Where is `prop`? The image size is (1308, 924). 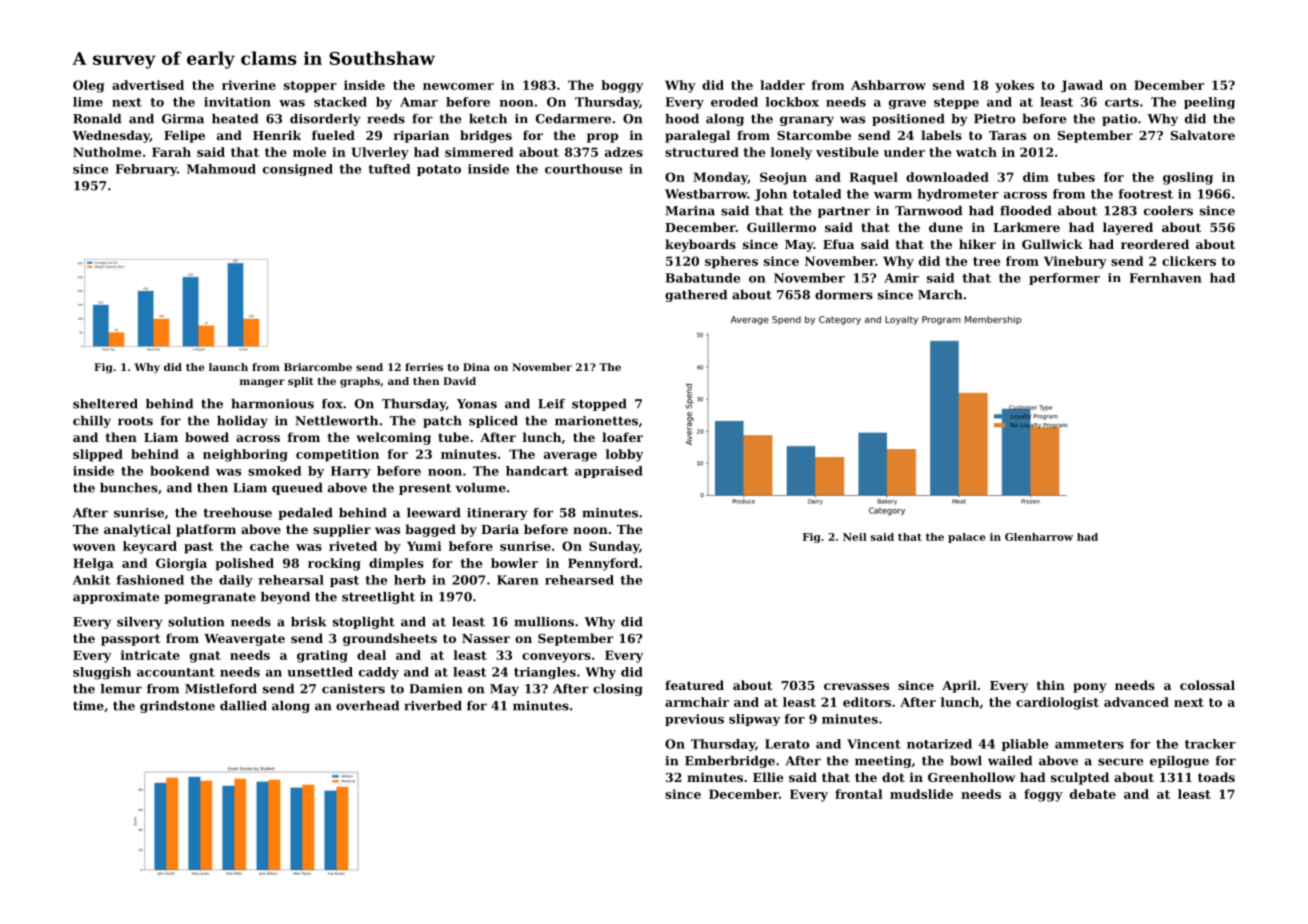 prop is located at coordinates (602, 138).
